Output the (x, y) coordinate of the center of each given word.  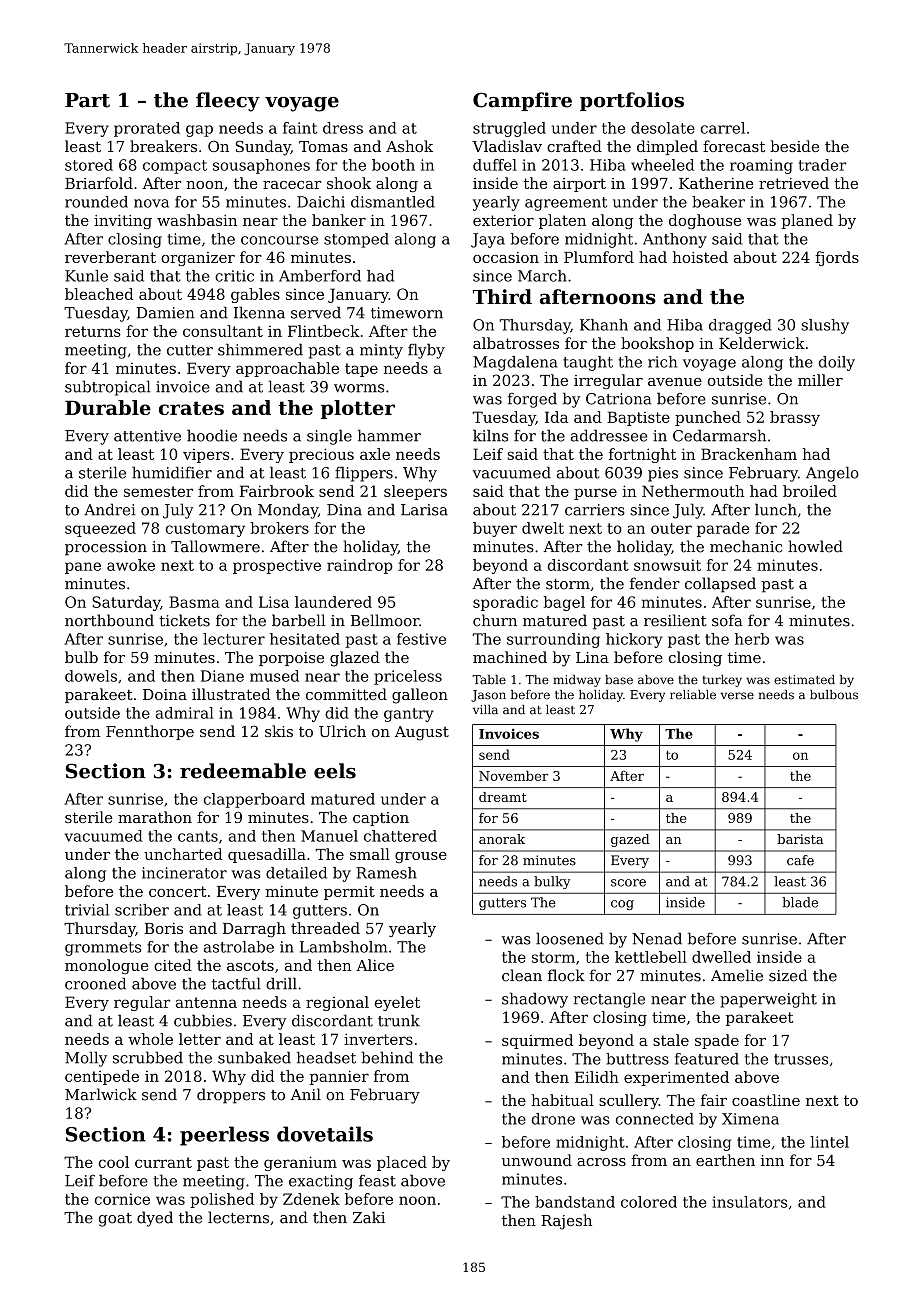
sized (788, 975)
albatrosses (516, 343)
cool (114, 1162)
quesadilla (267, 855)
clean (522, 975)
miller (820, 380)
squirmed (537, 1041)
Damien (165, 313)
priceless (408, 677)
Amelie (737, 975)
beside (794, 146)
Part (87, 100)
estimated (804, 680)
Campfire (522, 101)
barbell (299, 620)
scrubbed (148, 1057)
